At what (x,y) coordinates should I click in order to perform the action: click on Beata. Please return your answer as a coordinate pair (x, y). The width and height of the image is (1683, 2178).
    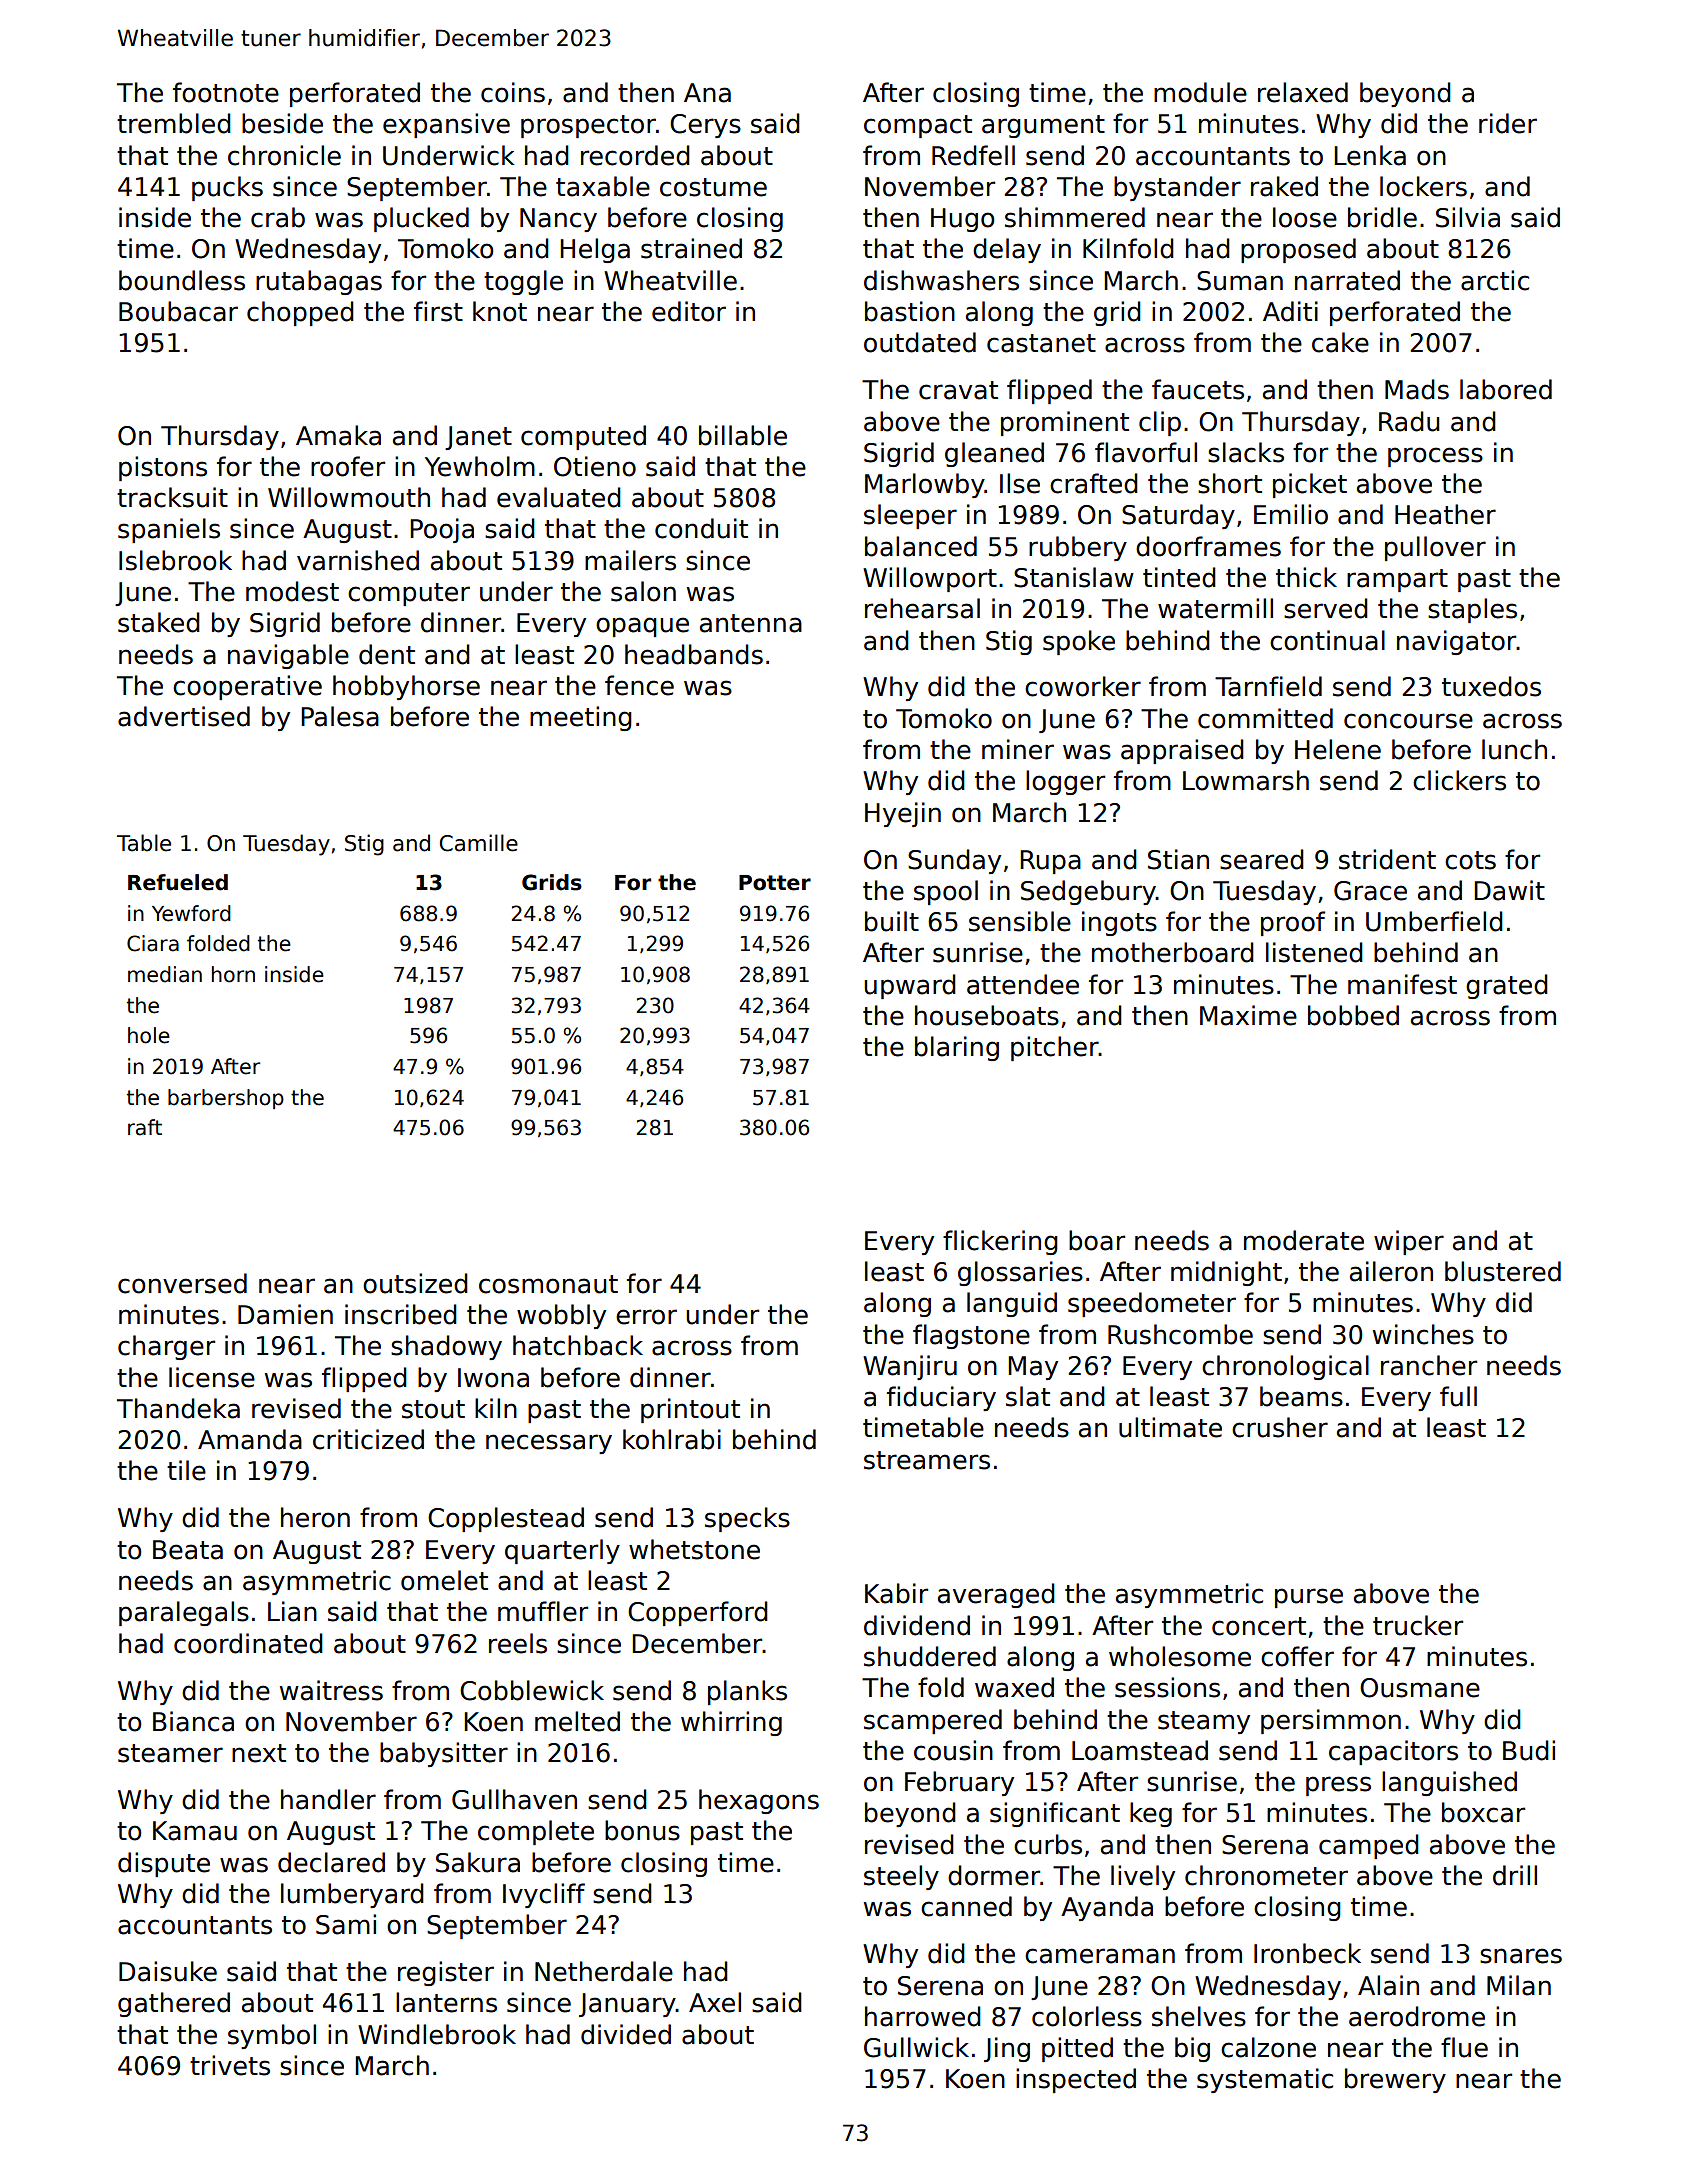
    Looking at the image, I should click on (188, 1550).
